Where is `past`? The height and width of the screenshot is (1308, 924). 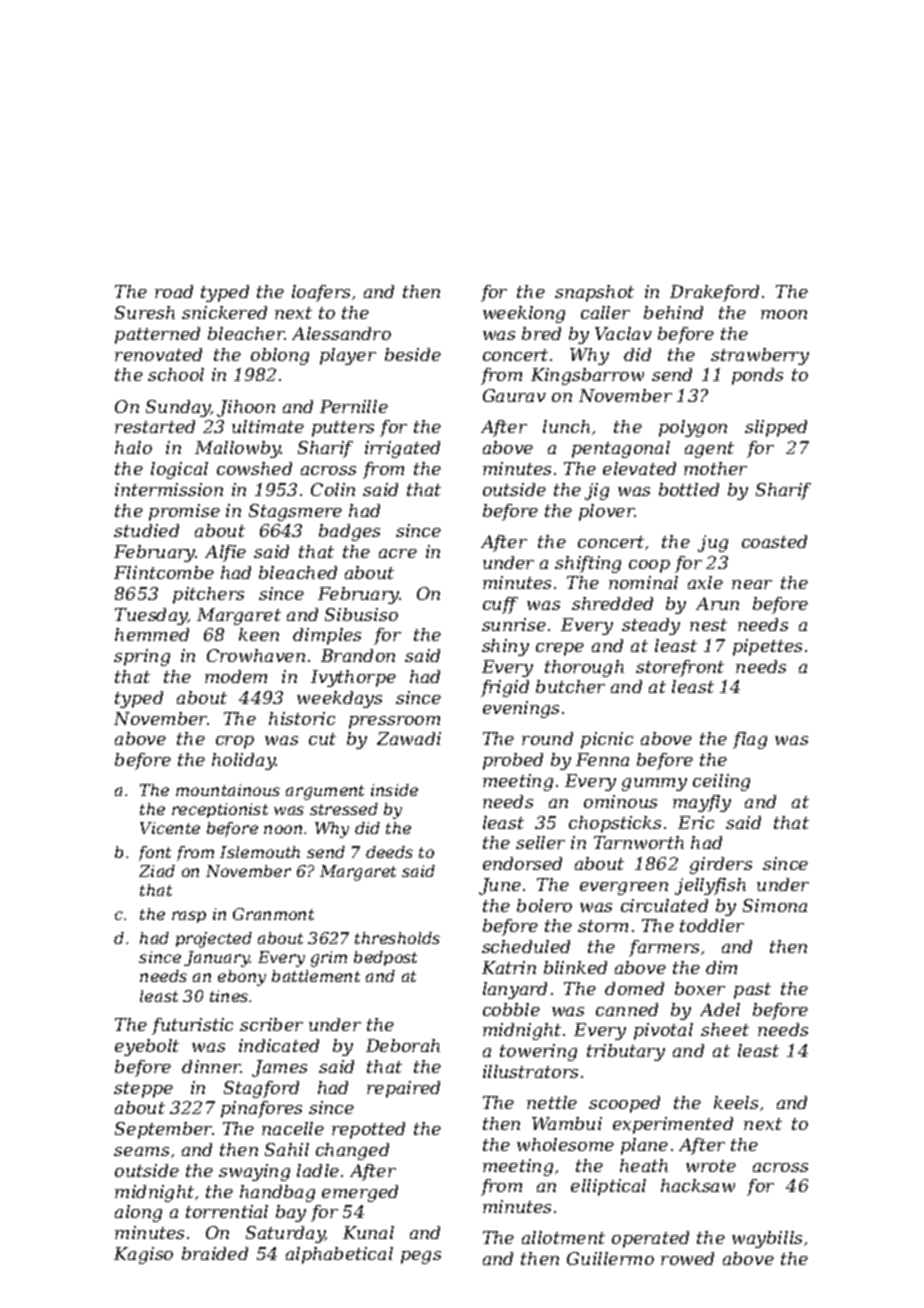
past is located at coordinates (752, 991).
